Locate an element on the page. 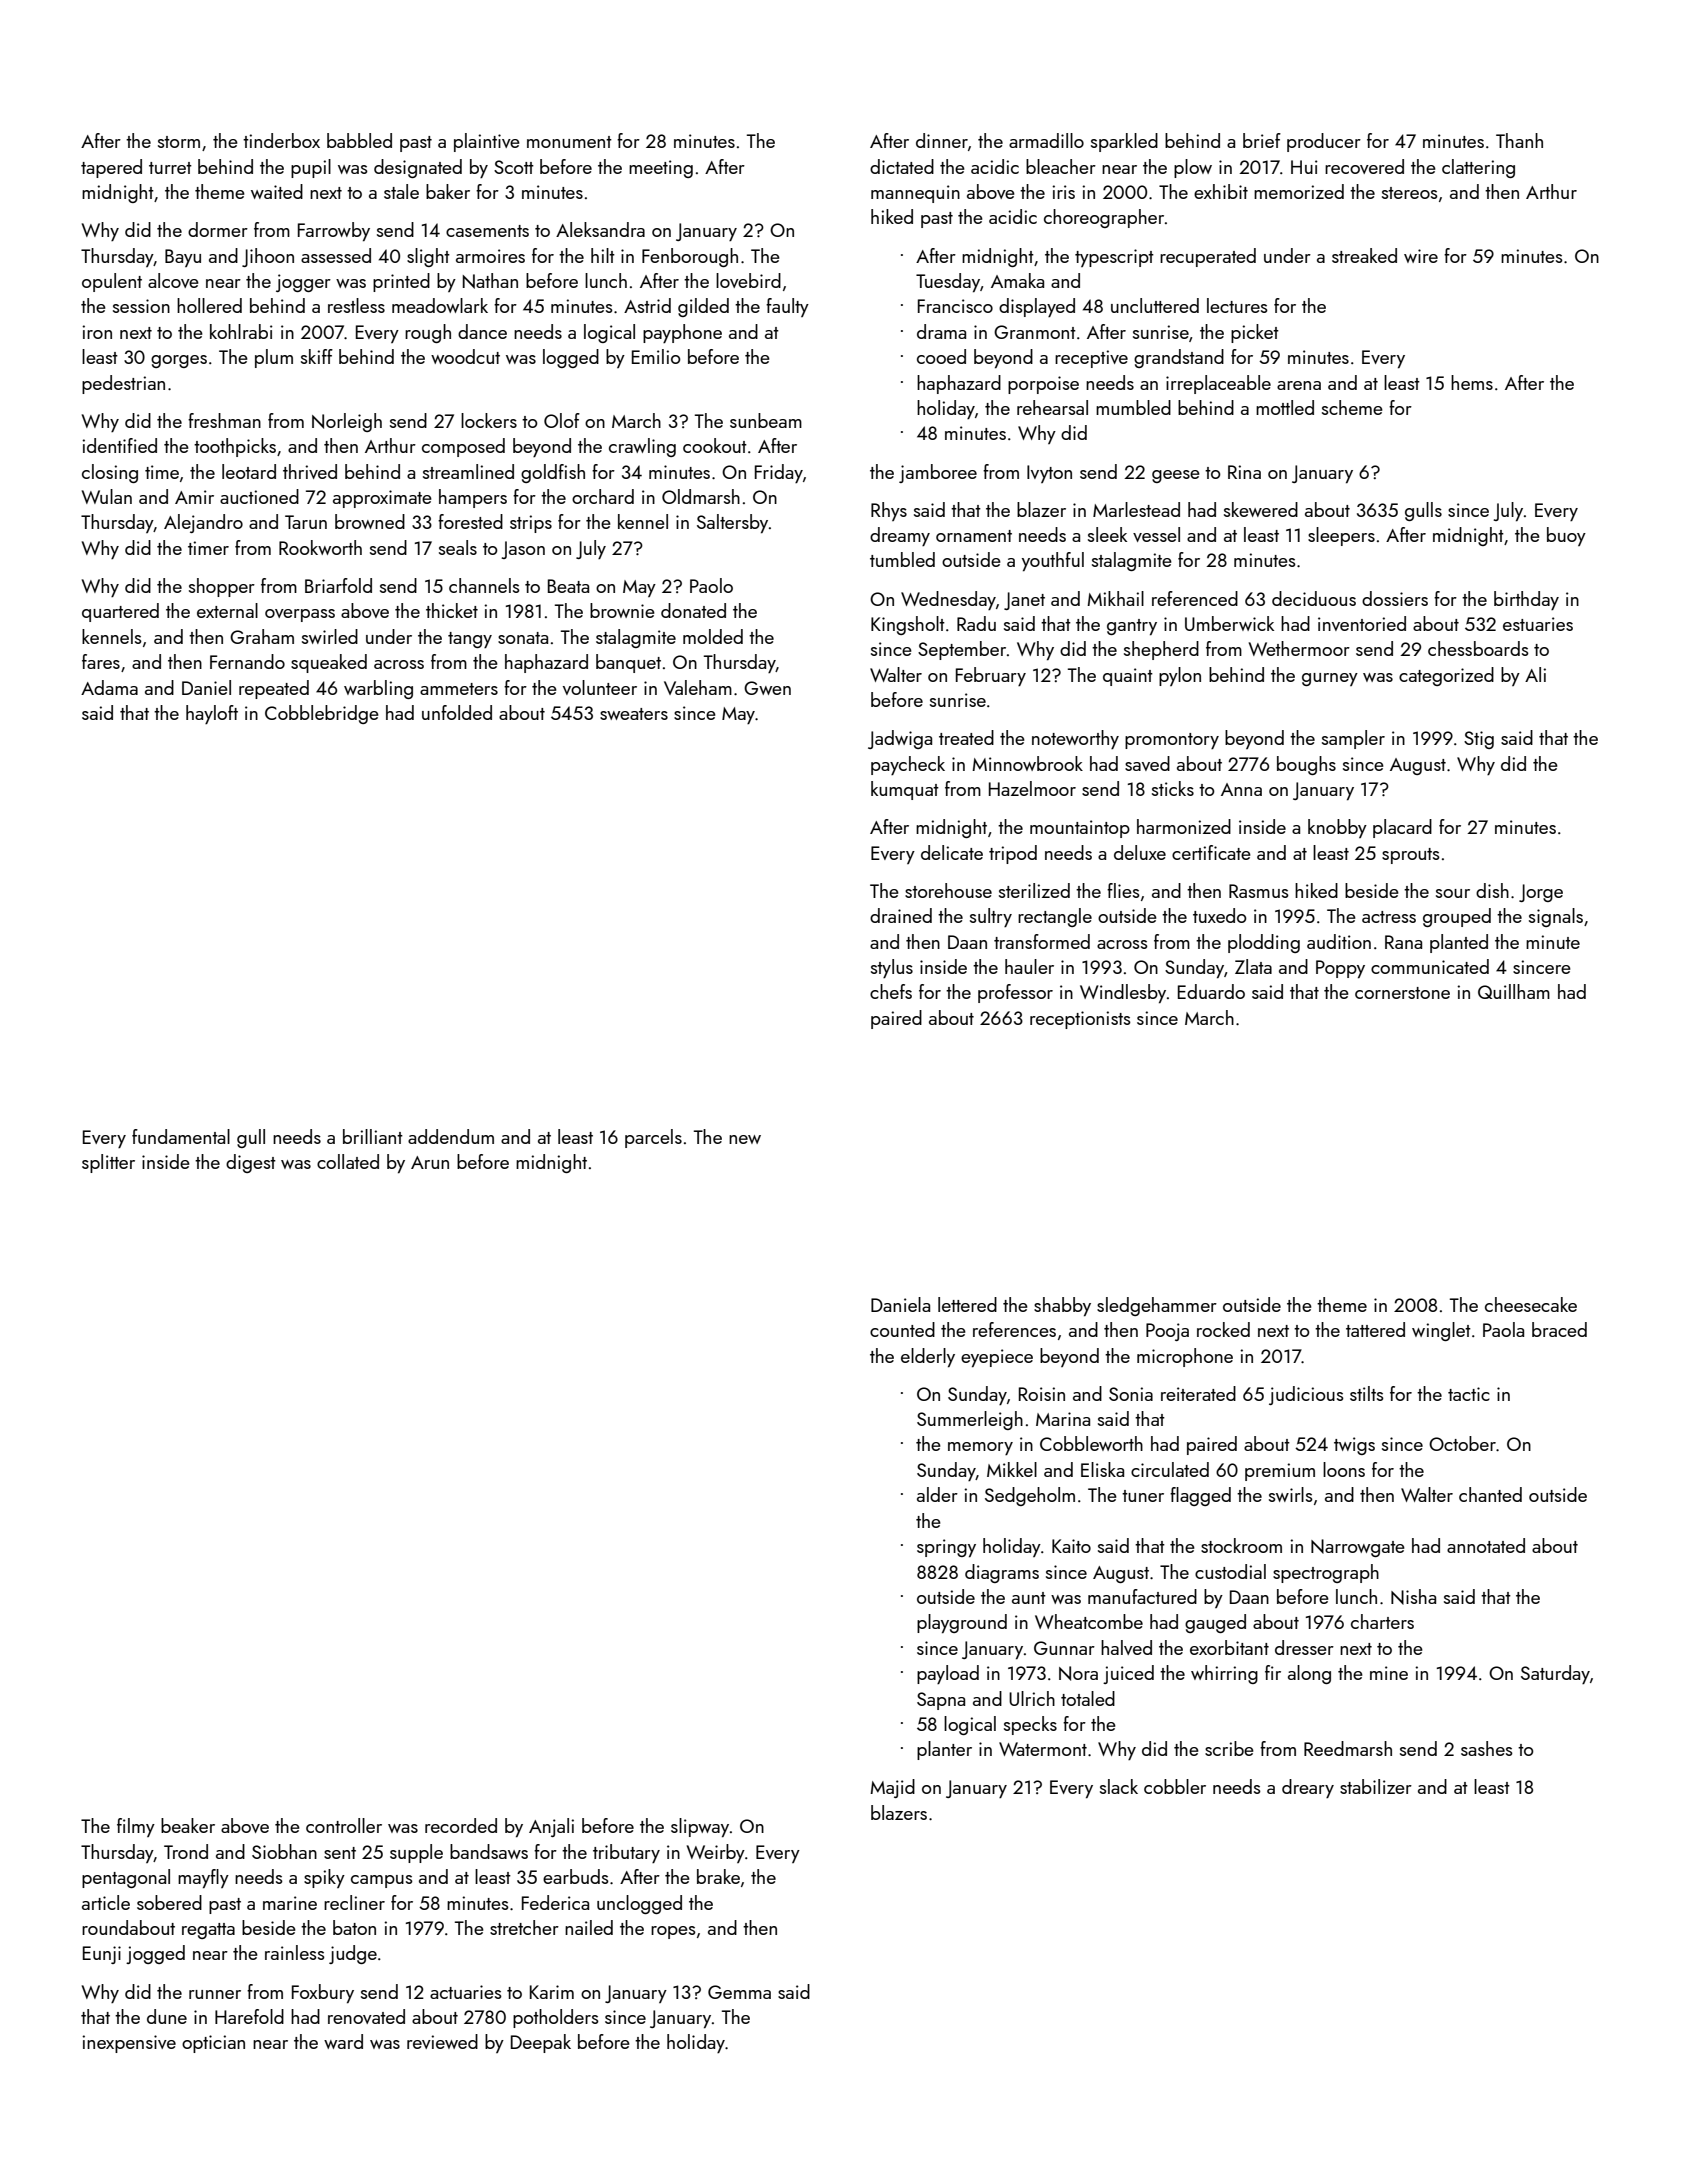 Image resolution: width=1683 pixels, height=2178 pixels. cheesecake is located at coordinates (1531, 1304).
